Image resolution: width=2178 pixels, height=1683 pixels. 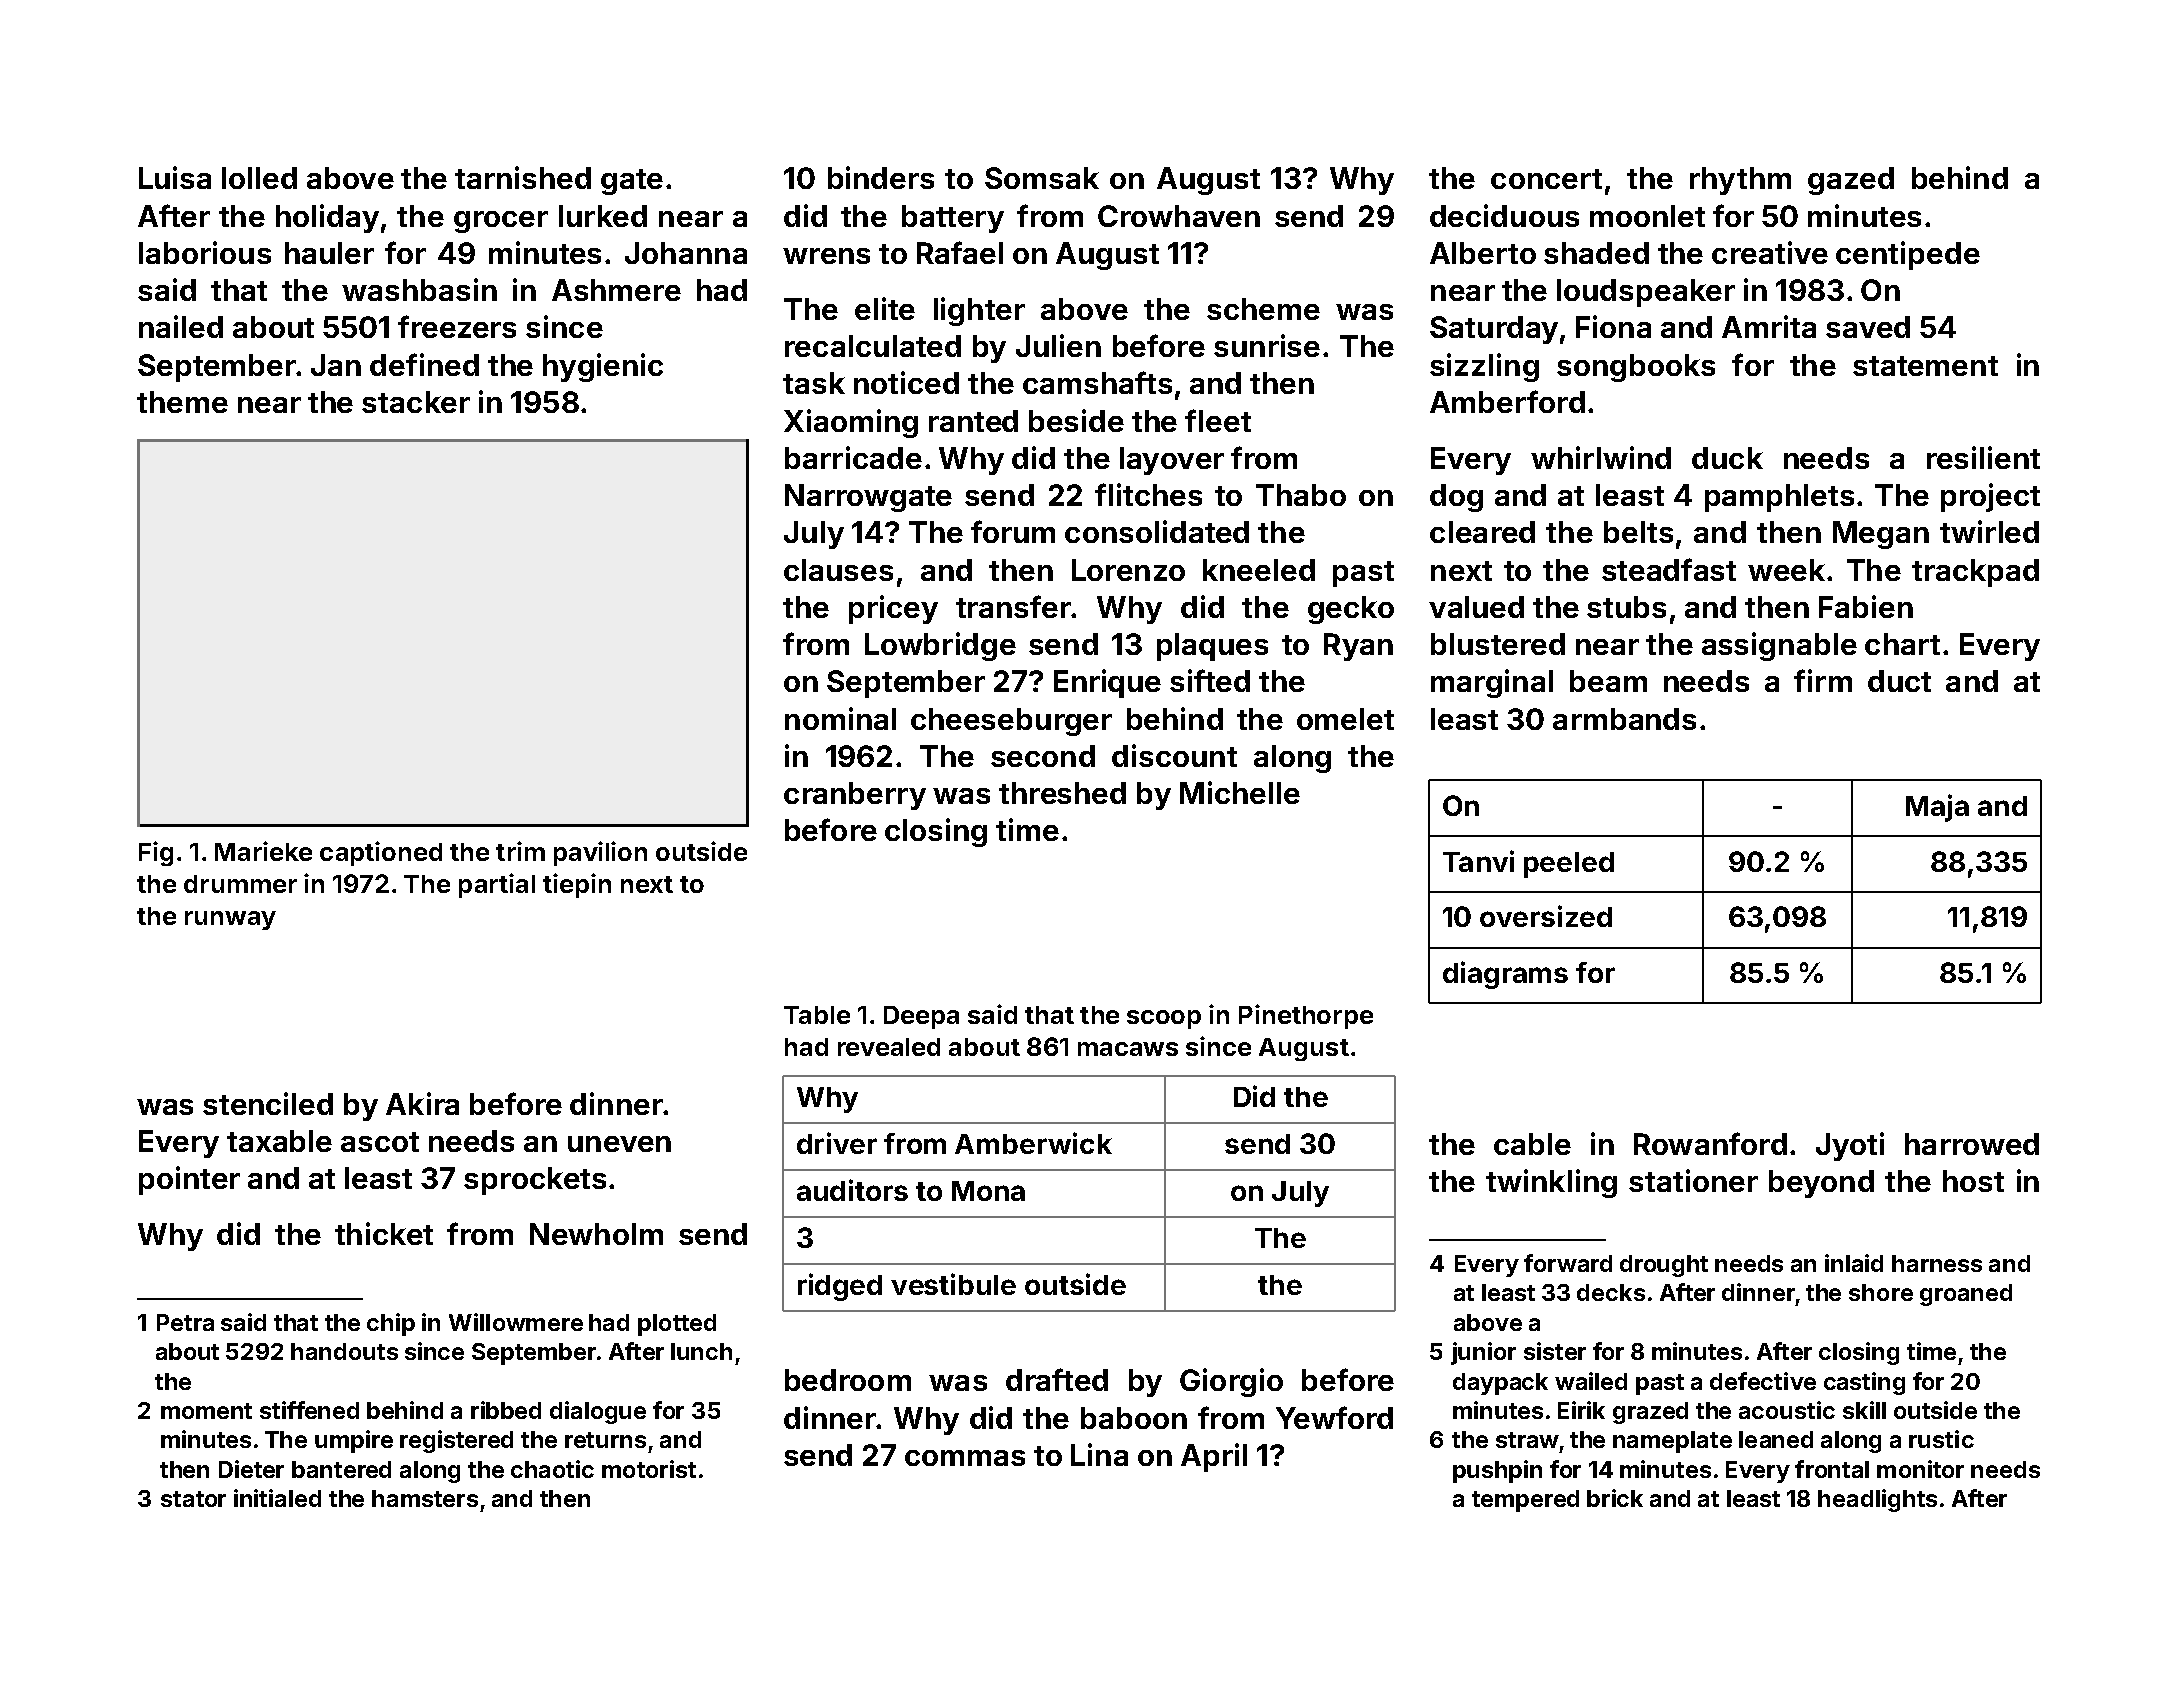 I want to click on concert, so click(x=1546, y=179).
